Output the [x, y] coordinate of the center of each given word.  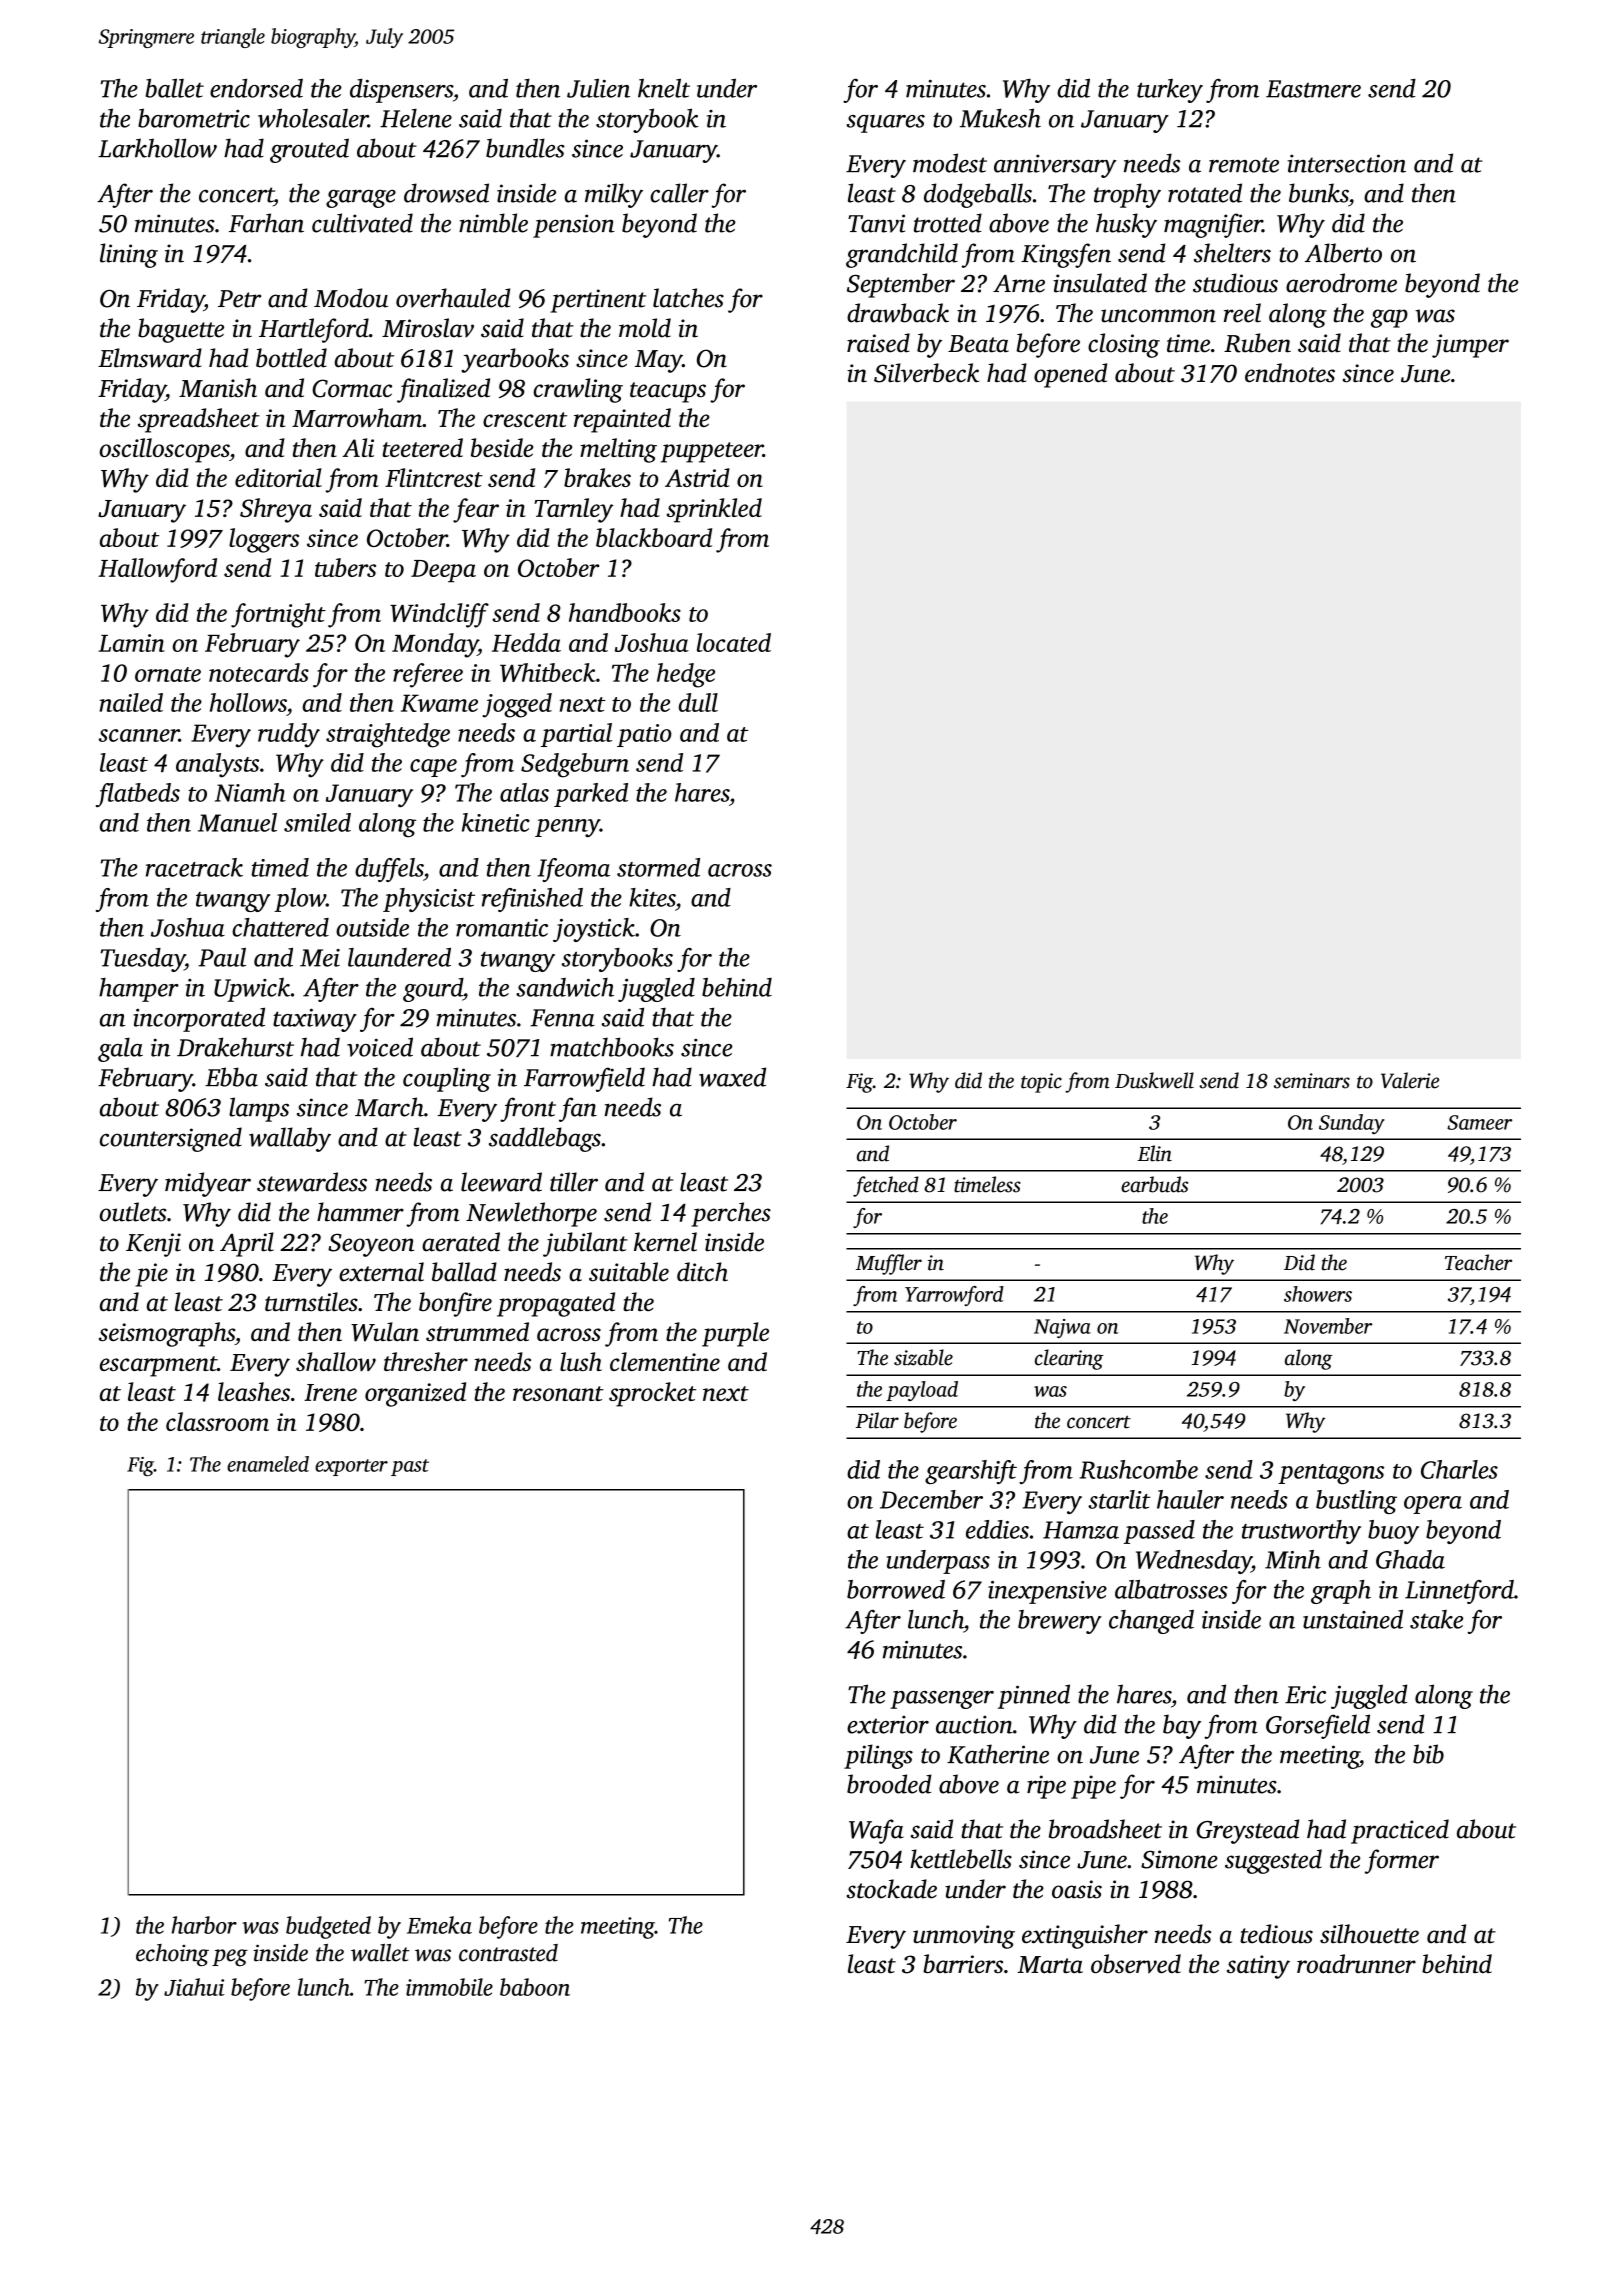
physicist [429, 900]
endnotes [1290, 373]
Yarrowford [954, 1296]
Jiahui [194, 1987]
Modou [351, 298]
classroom [217, 1421]
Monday [435, 645]
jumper [1470, 346]
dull [698, 702]
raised [878, 343]
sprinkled [714, 510]
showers [1318, 1294]
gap [1389, 318]
